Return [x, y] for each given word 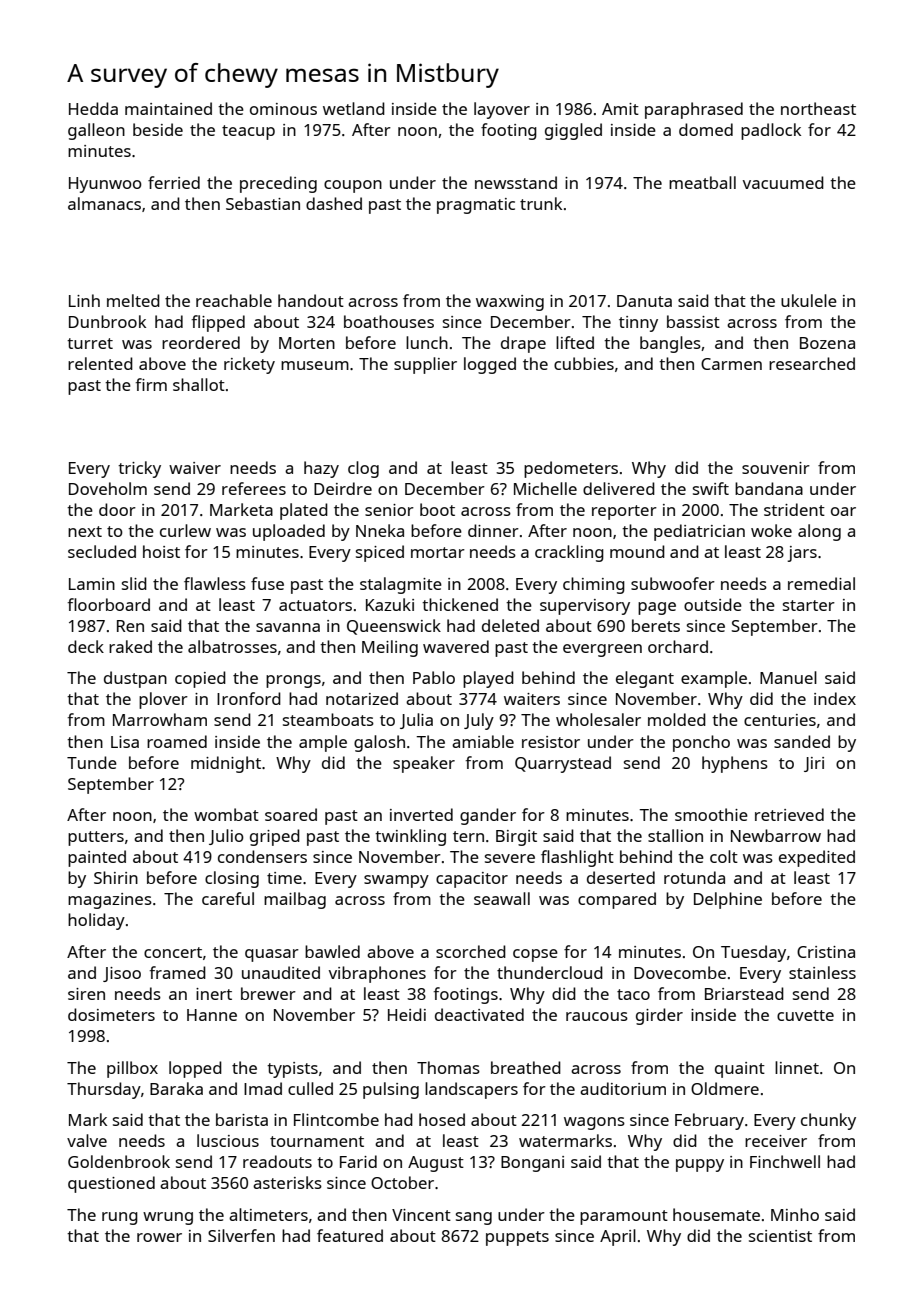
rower [159, 1237]
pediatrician [699, 532]
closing [232, 879]
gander [488, 816]
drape [523, 344]
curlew [185, 530]
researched [812, 363]
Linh [84, 300]
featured [350, 1235]
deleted [510, 625]
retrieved [789, 814]
